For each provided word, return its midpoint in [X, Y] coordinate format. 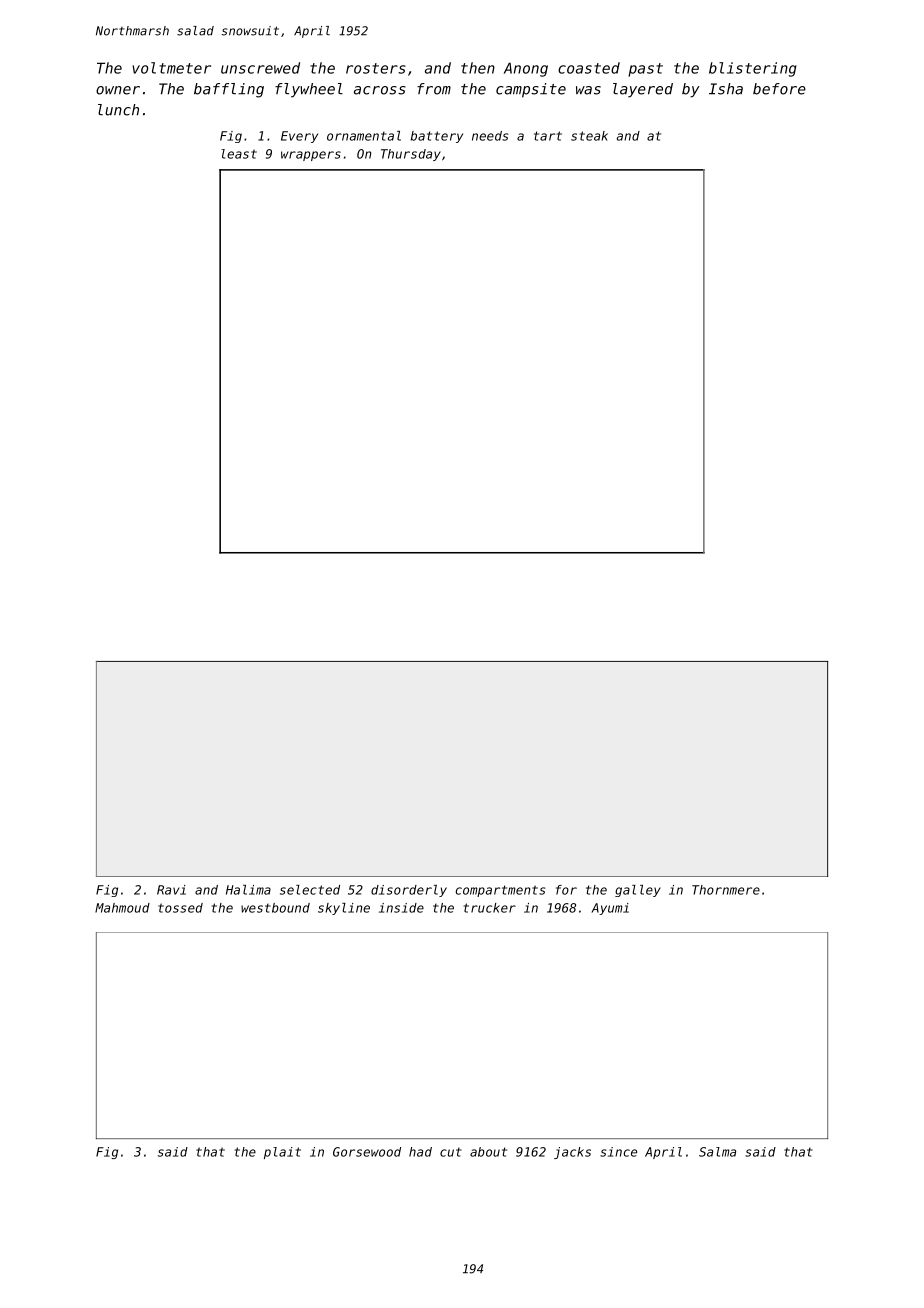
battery [437, 137]
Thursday [411, 155]
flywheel [309, 90]
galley [638, 891]
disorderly [409, 891]
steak [589, 136]
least [239, 154]
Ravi [171, 890]
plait [282, 1153]
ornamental [364, 136]
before [779, 89]
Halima [248, 890]
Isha [726, 89]
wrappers [311, 156]
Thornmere [726, 890]
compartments [501, 891]
